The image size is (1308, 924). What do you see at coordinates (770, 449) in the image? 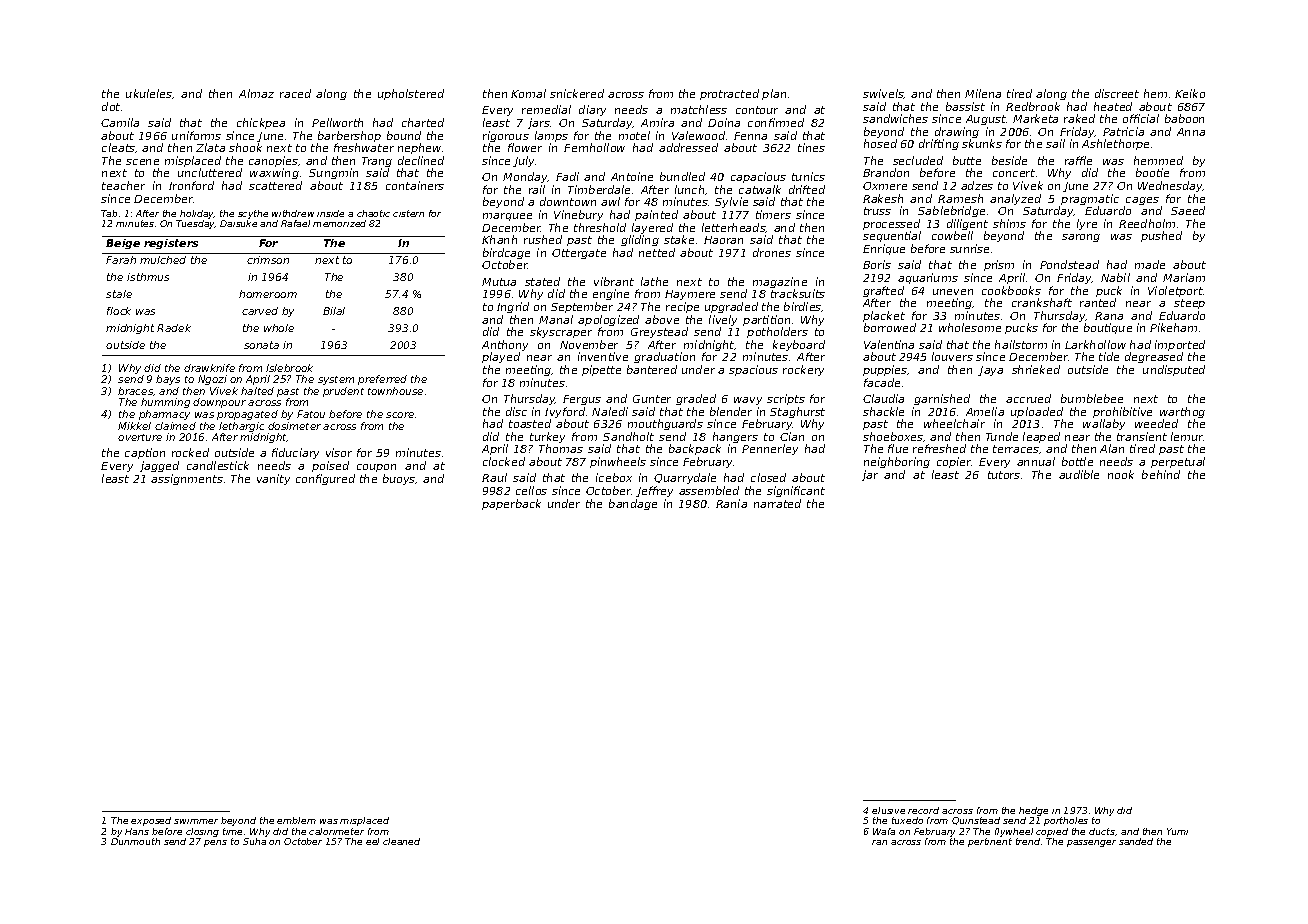
I see `Pennerley` at bounding box center [770, 449].
